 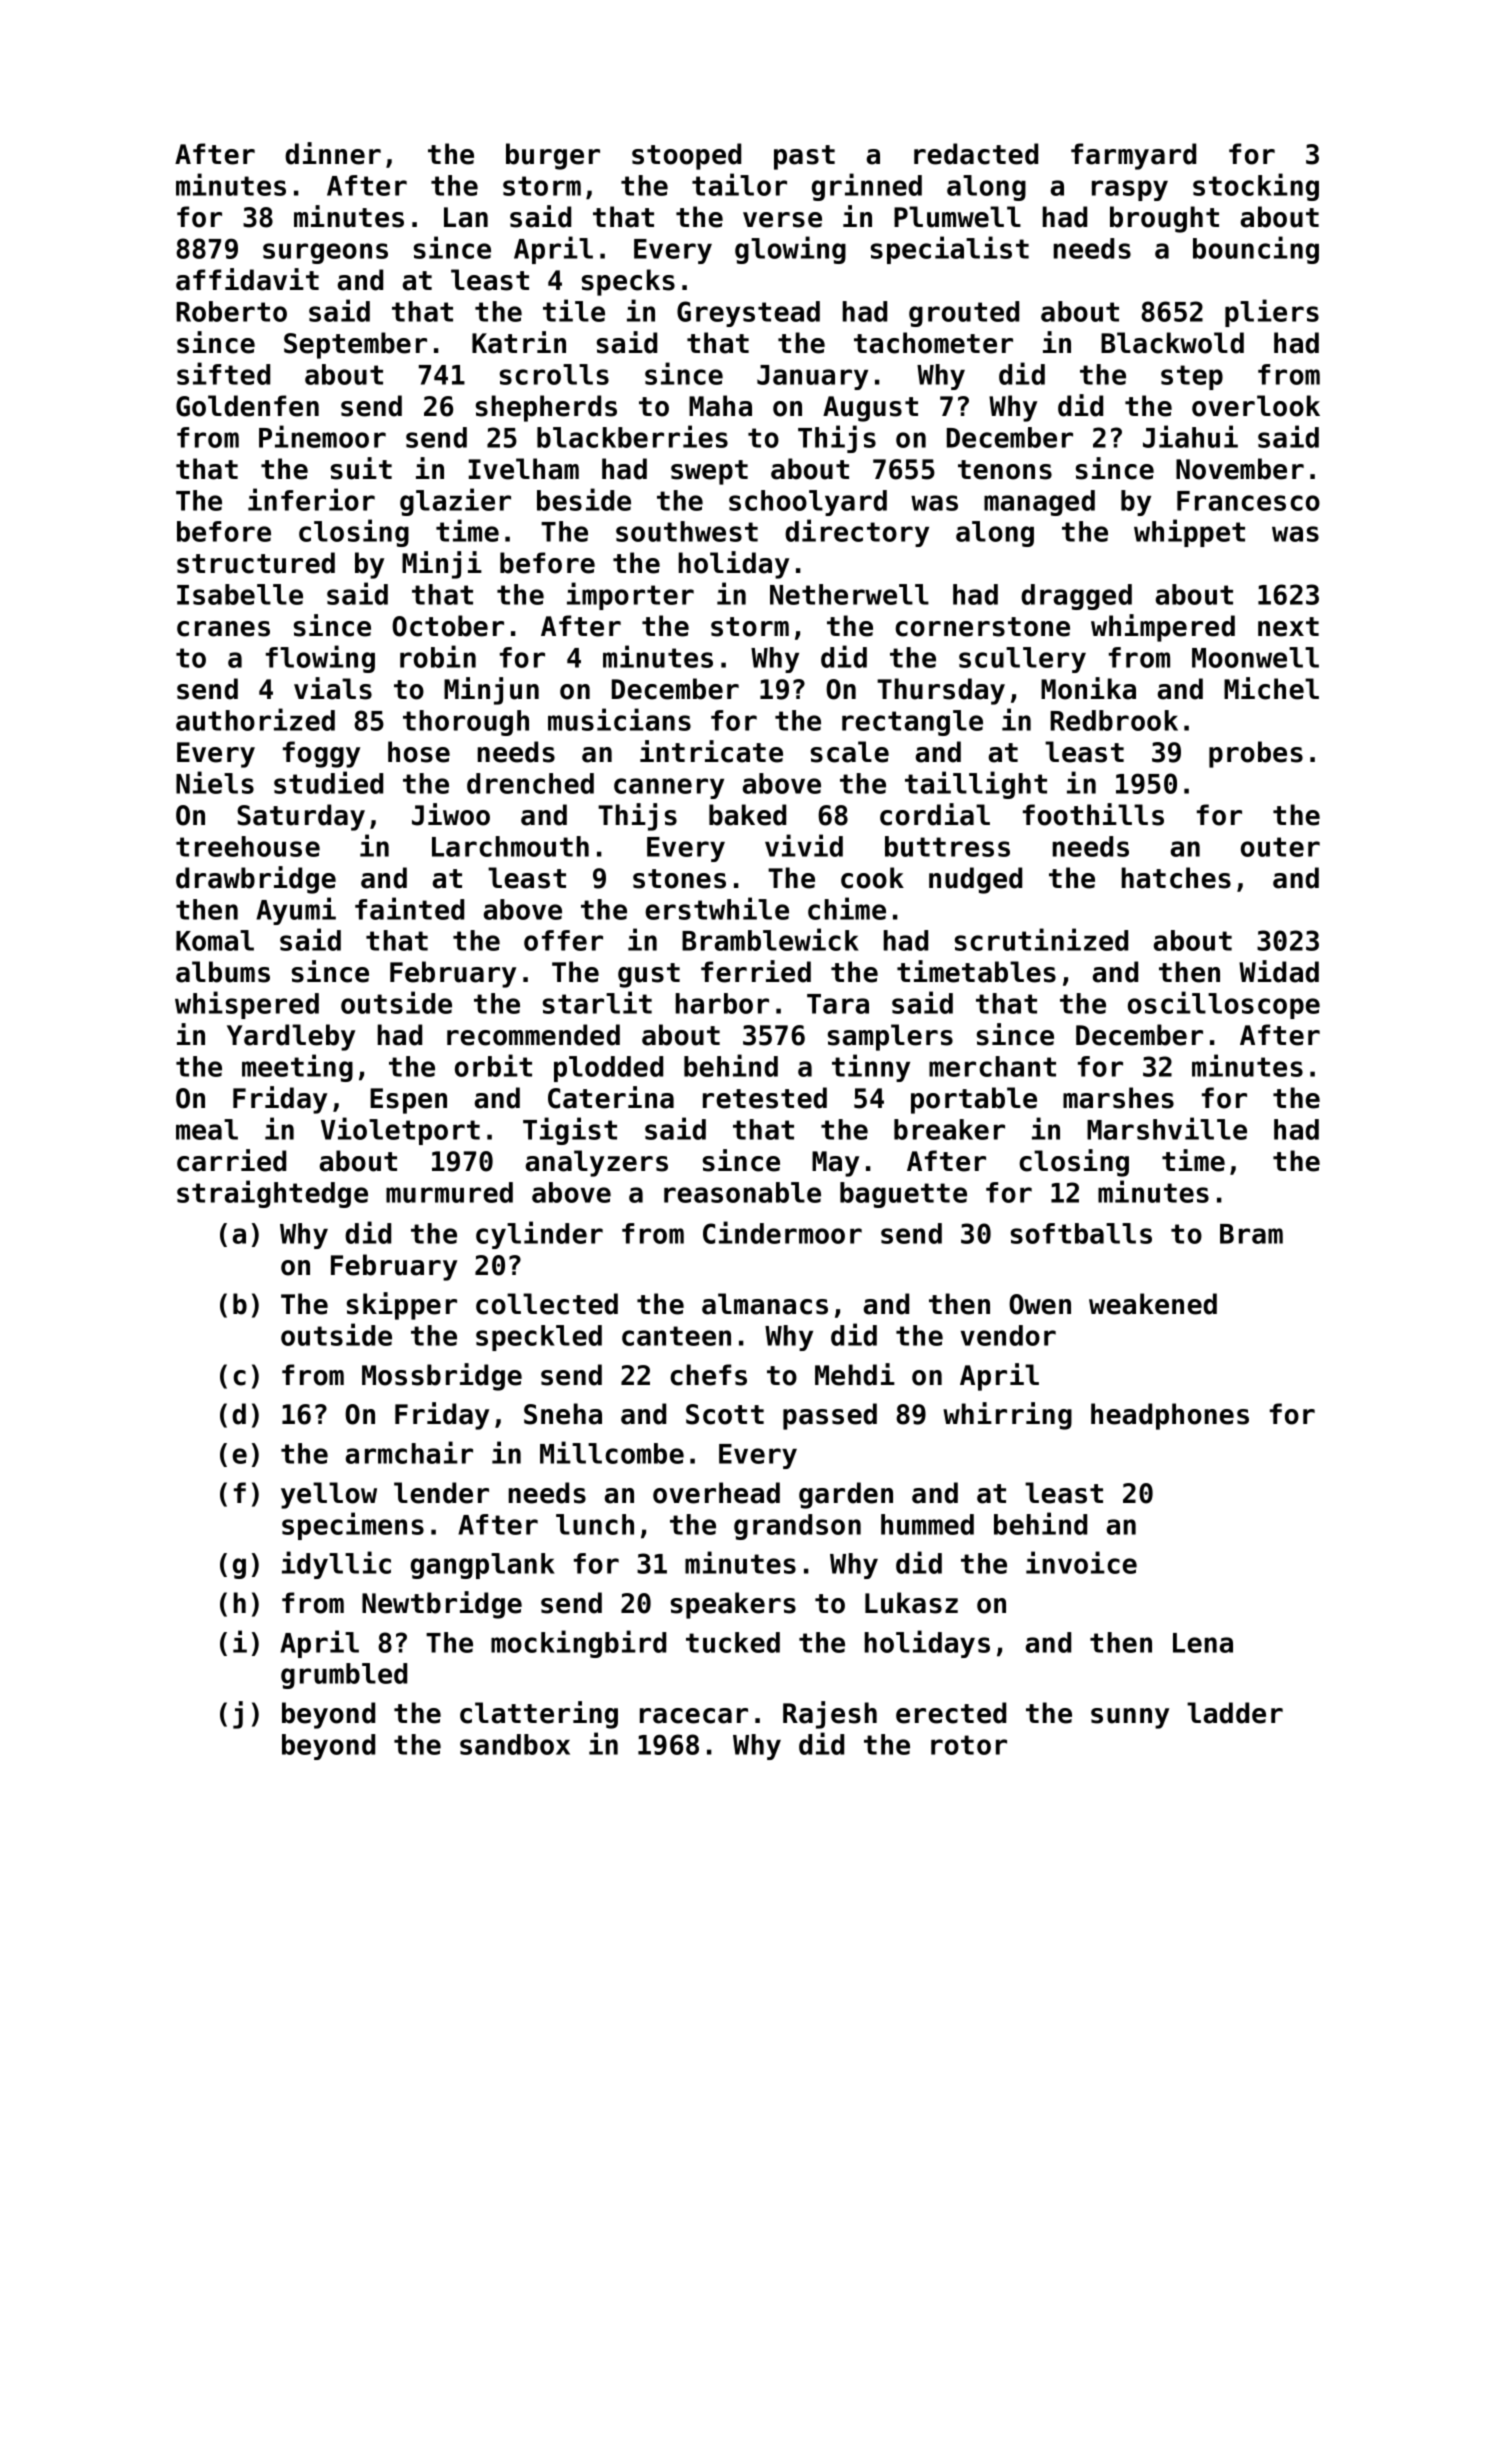 What do you see at coordinates (333, 153) in the screenshot?
I see `dinner` at bounding box center [333, 153].
